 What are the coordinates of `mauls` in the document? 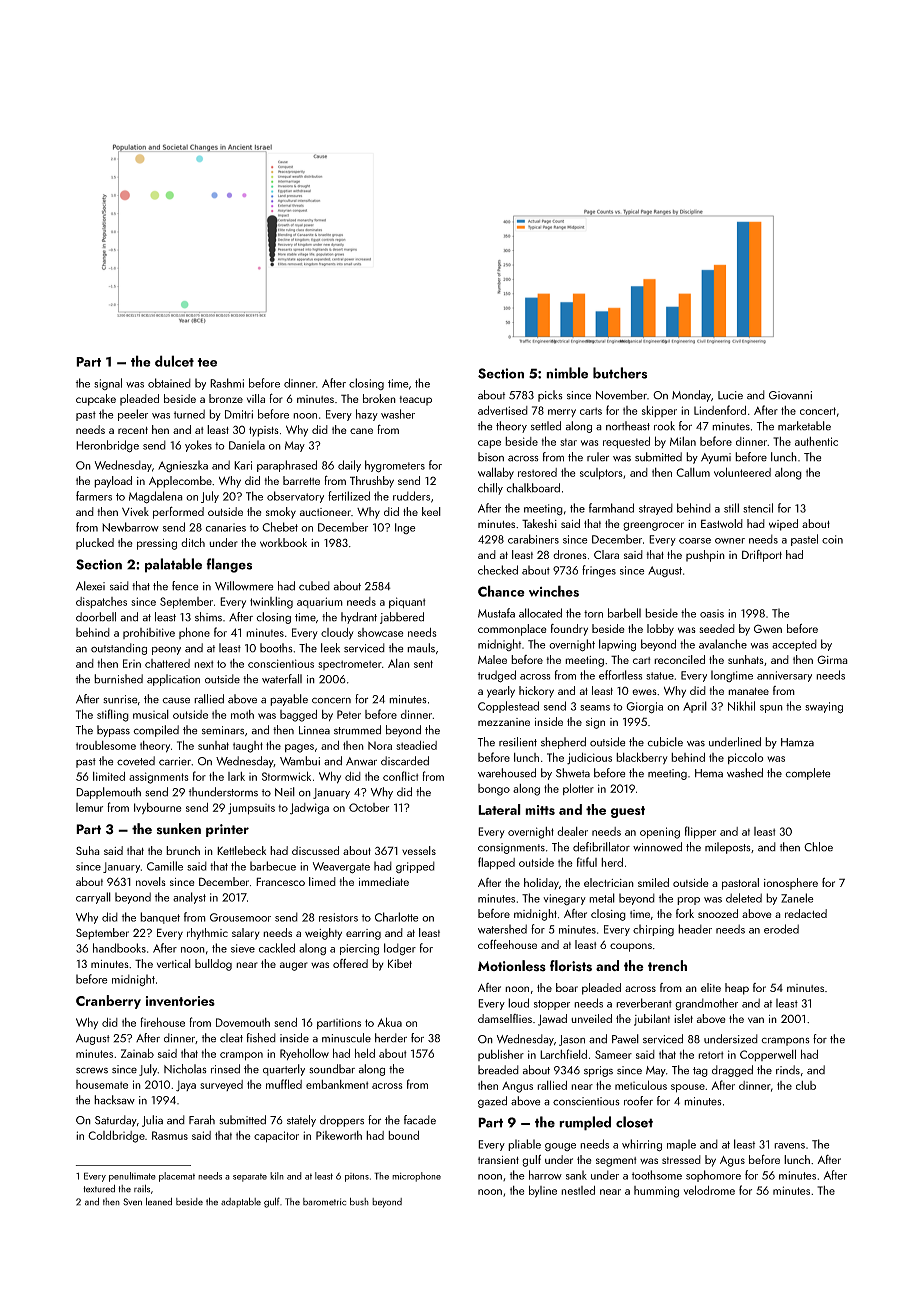 It's located at (421, 648).
